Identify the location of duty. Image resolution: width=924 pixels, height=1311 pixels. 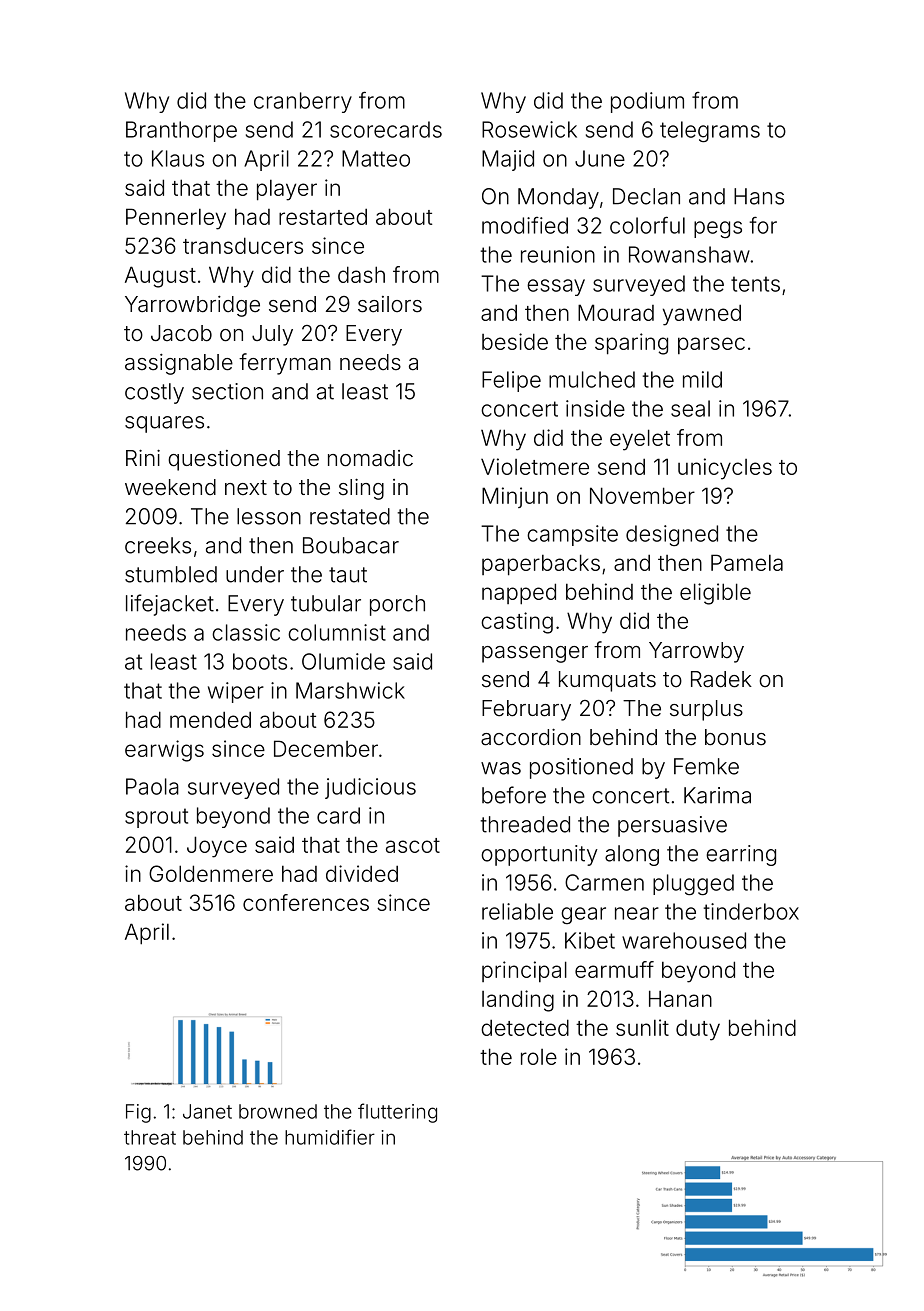
(698, 1030).
